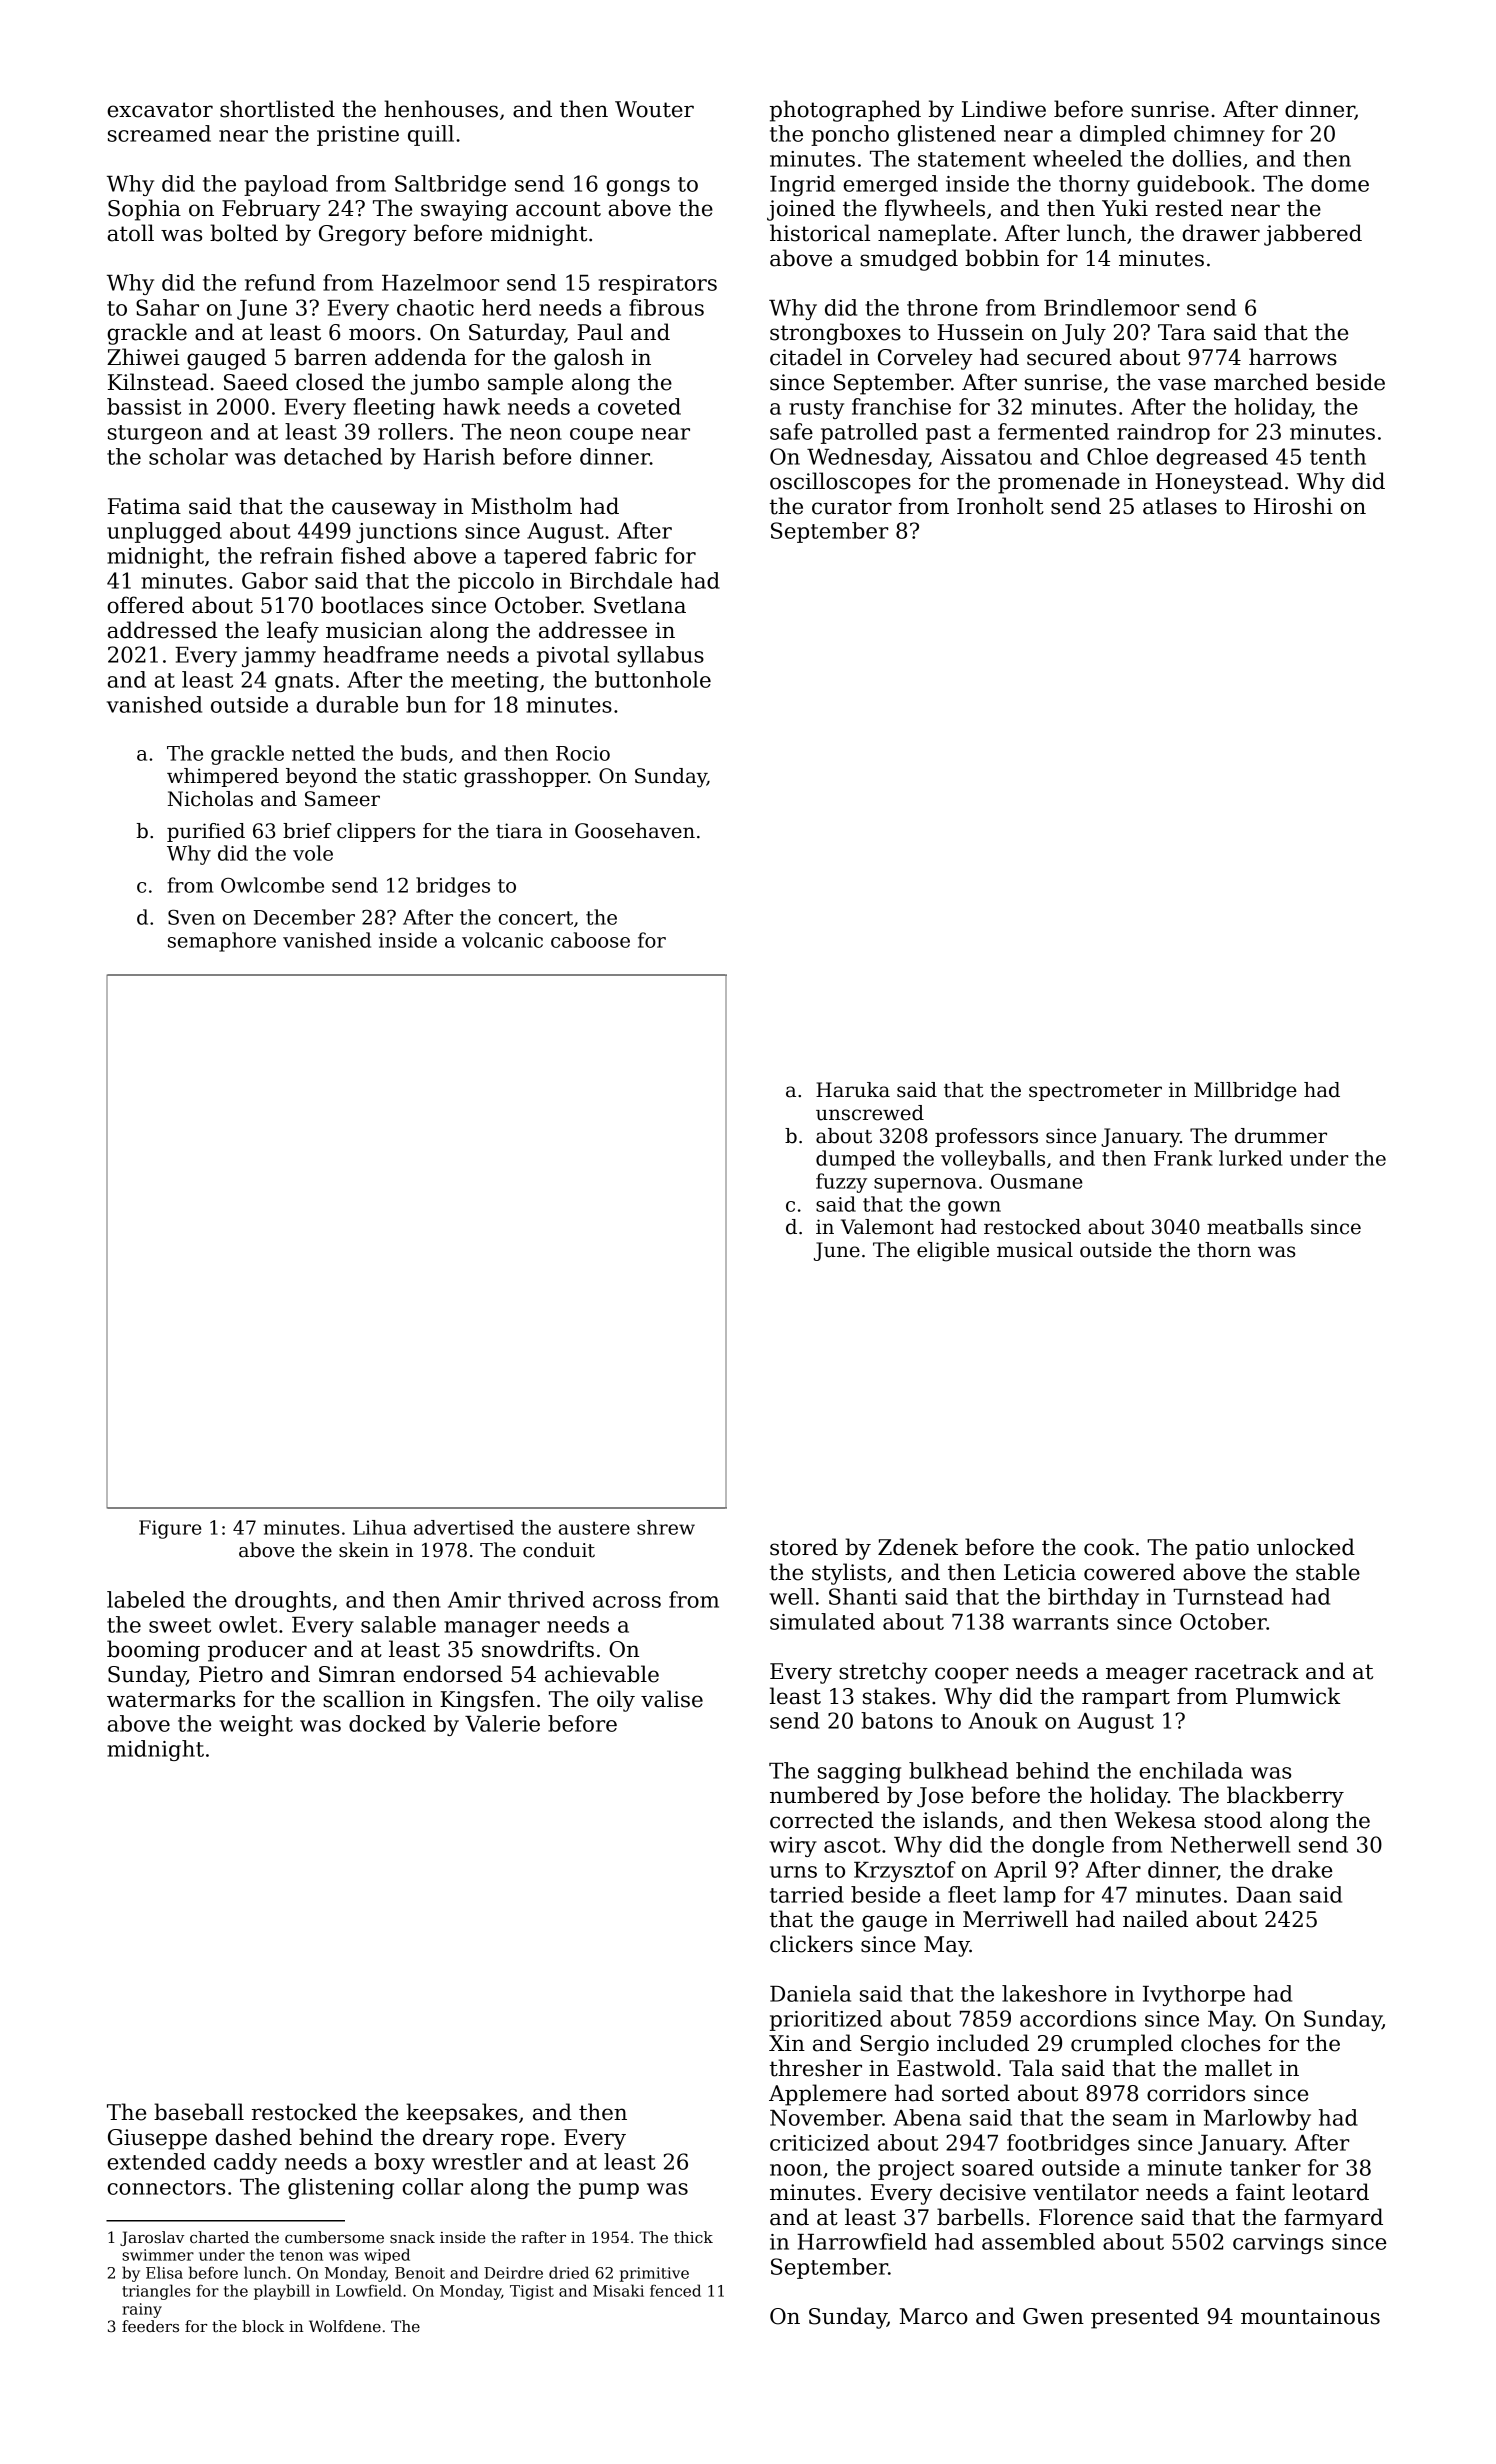 This screenshot has height=2464, width=1496. What do you see at coordinates (1095, 1092) in the screenshot?
I see `spectrometer` at bounding box center [1095, 1092].
